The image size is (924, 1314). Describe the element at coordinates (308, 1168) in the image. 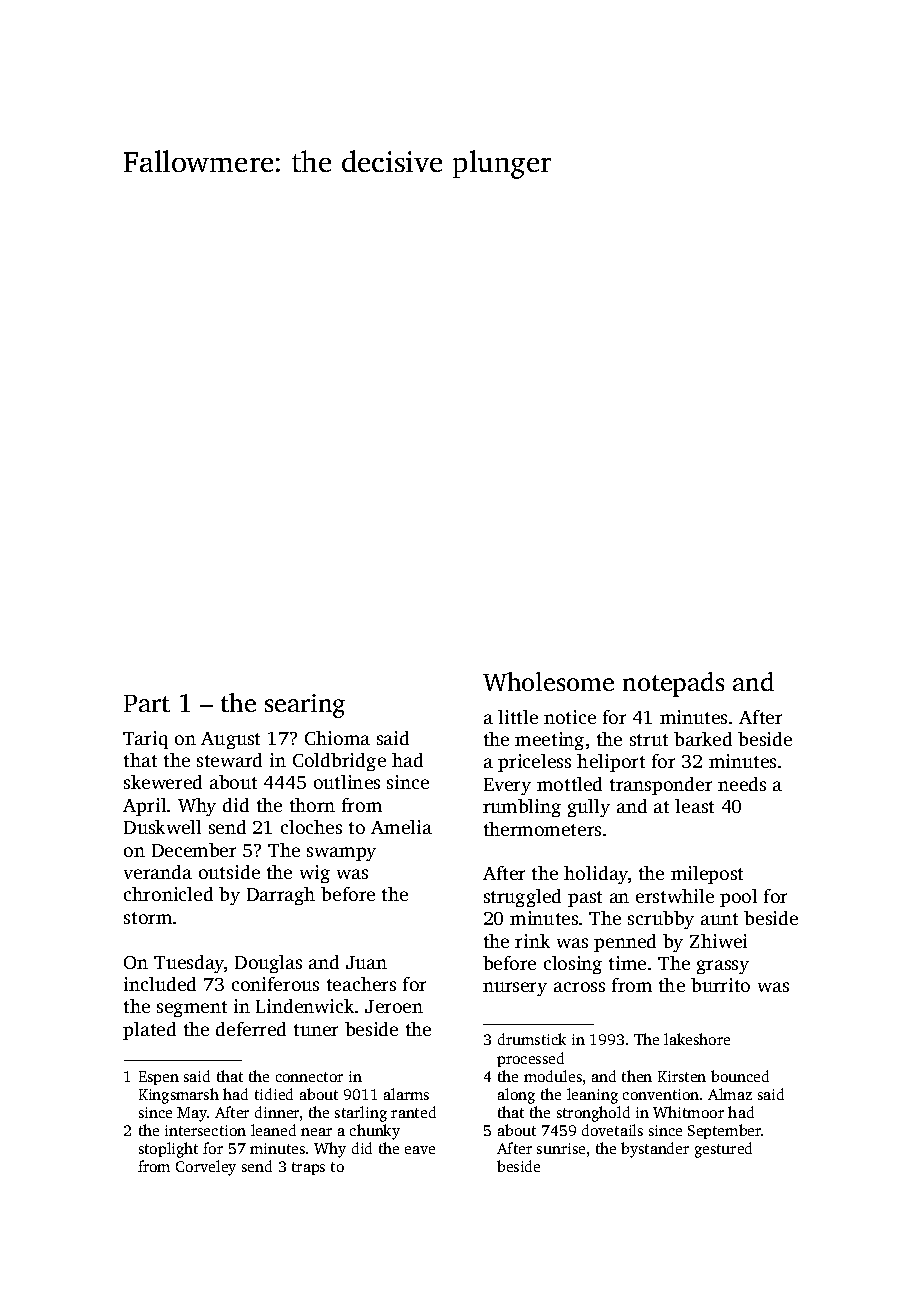

I see `traps` at that location.
